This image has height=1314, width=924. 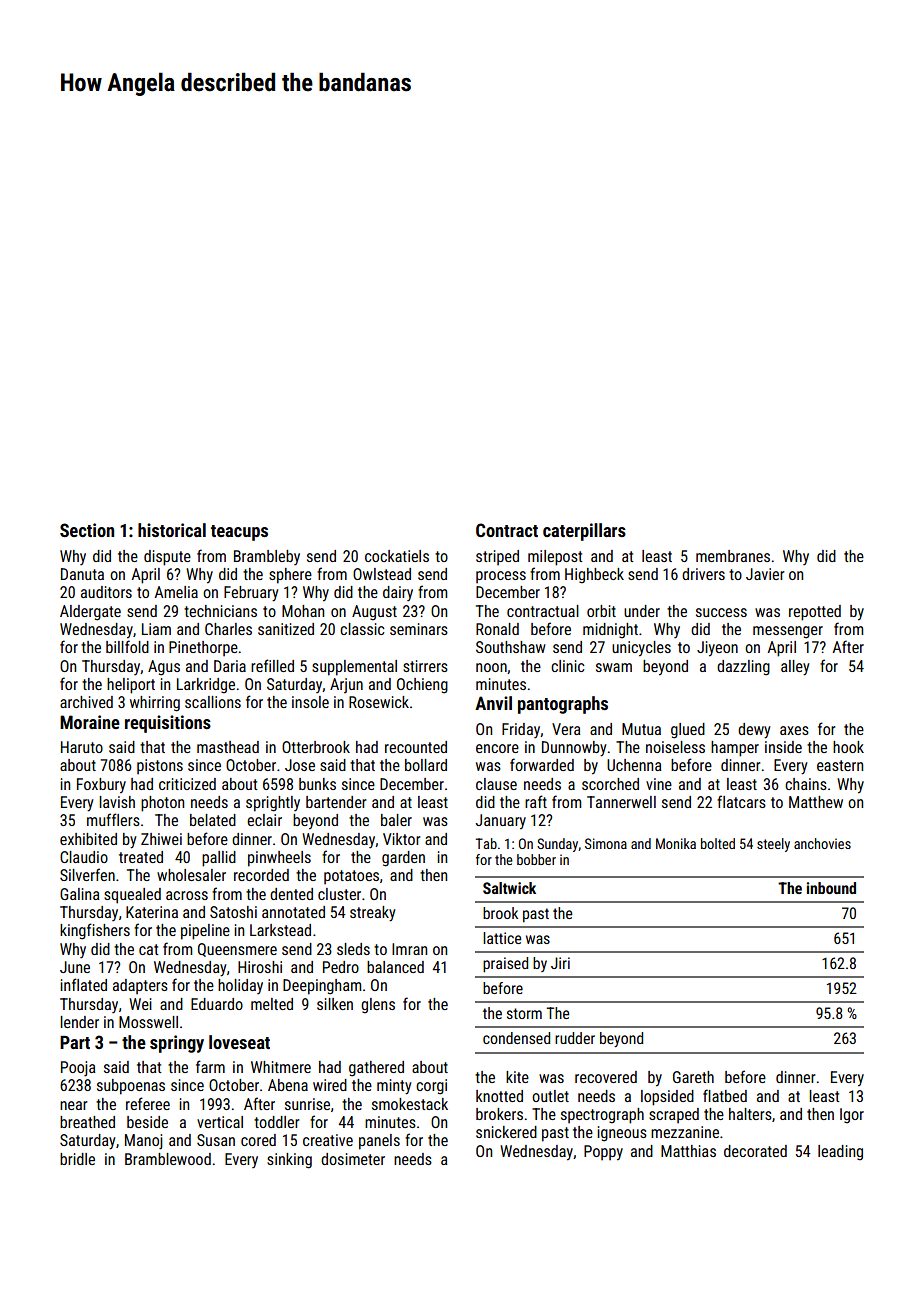 What do you see at coordinates (353, 1159) in the image?
I see `dosimeter` at bounding box center [353, 1159].
